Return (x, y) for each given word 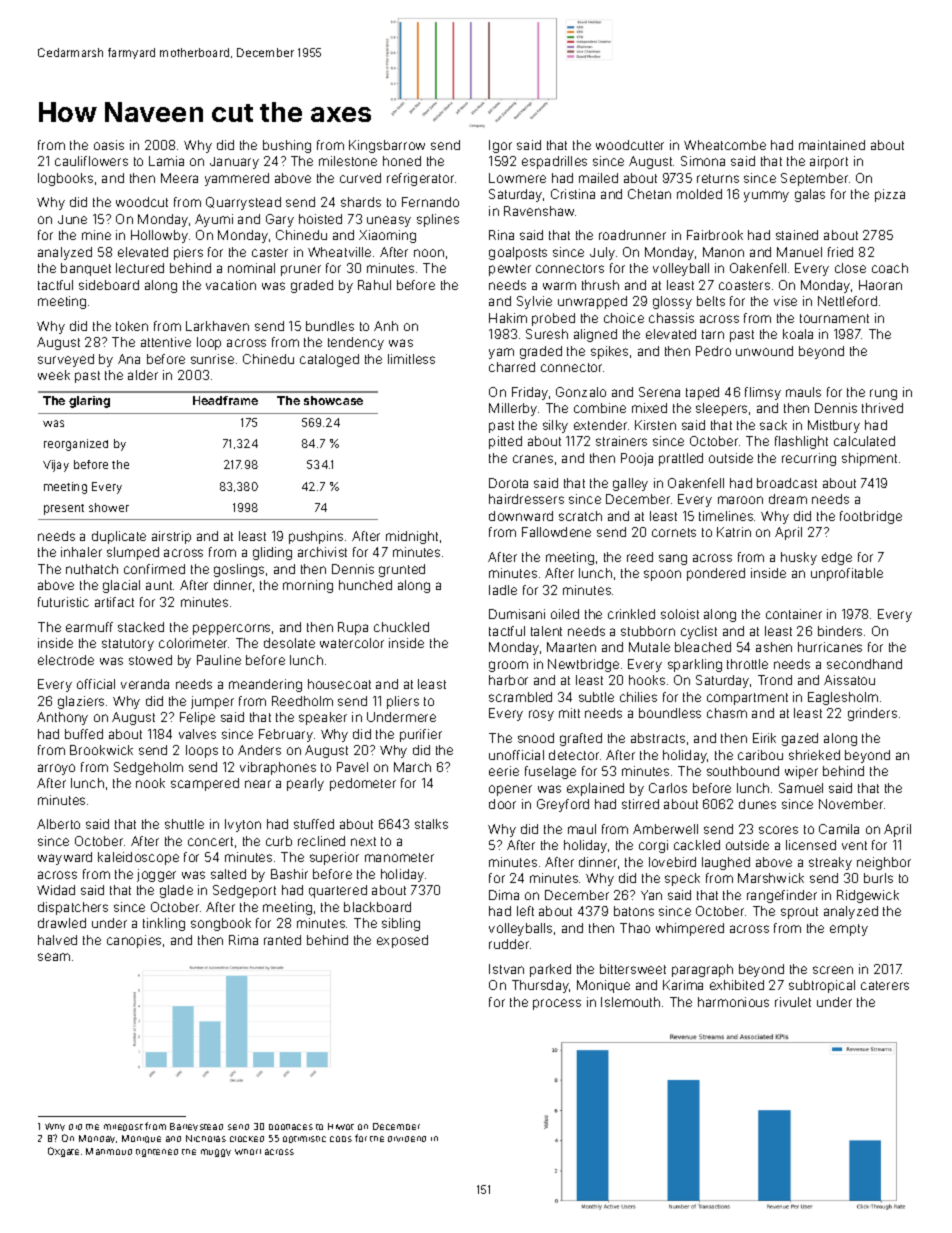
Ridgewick (868, 896)
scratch (580, 516)
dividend (407, 1139)
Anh (386, 326)
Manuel (799, 252)
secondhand (864, 664)
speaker (323, 718)
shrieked (814, 755)
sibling (401, 924)
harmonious (733, 1002)
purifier (421, 735)
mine (96, 235)
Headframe (225, 400)
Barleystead (196, 1127)
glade (176, 891)
